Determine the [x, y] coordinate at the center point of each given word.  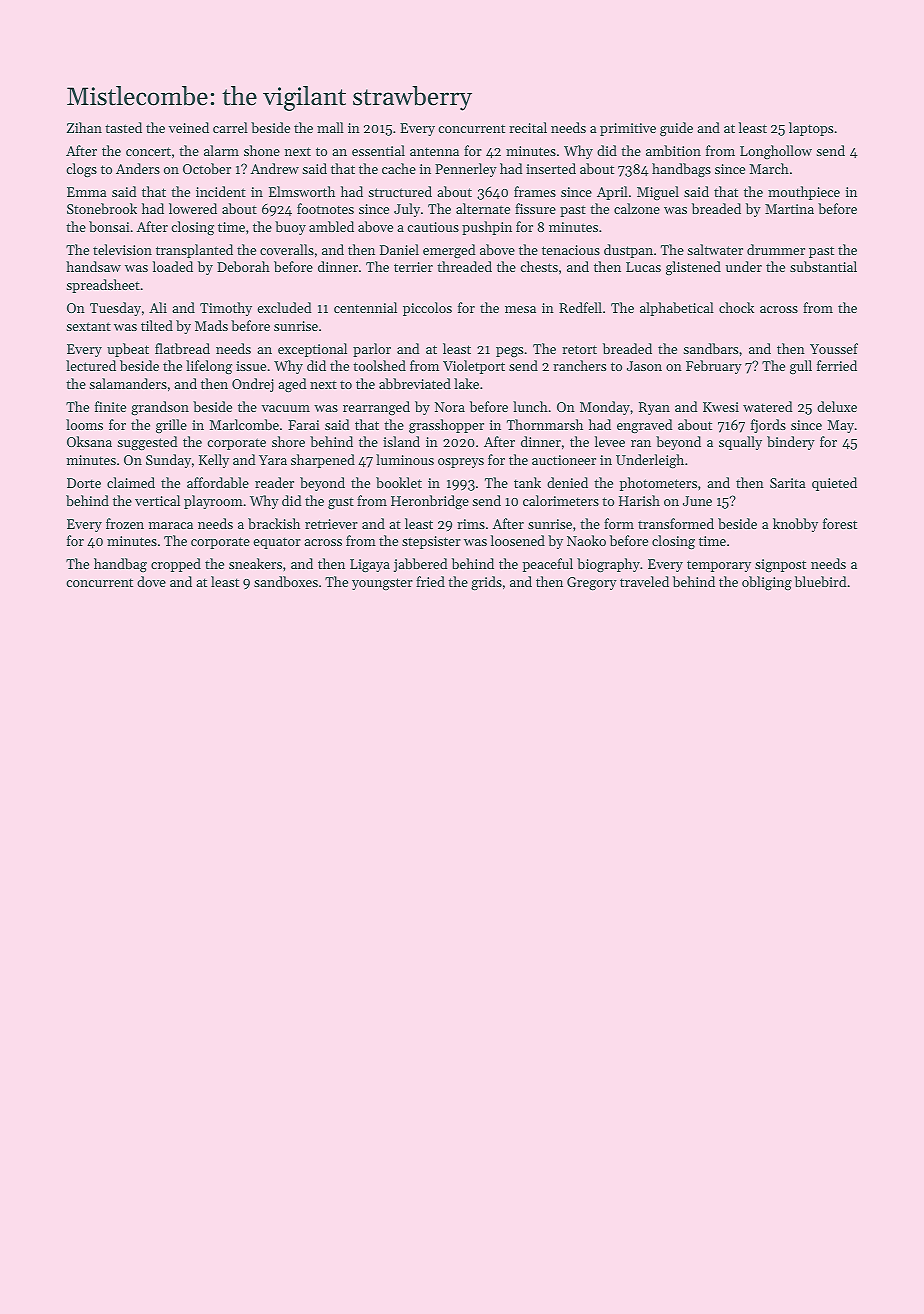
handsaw [93, 266]
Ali [158, 307]
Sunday [168, 461]
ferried [837, 365]
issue [251, 366]
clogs [81, 170]
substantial [823, 266]
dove [151, 581]
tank [527, 482]
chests [539, 266]
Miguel [658, 193]
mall [330, 127]
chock [736, 307]
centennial [365, 307]
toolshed [379, 365]
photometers [658, 484]
